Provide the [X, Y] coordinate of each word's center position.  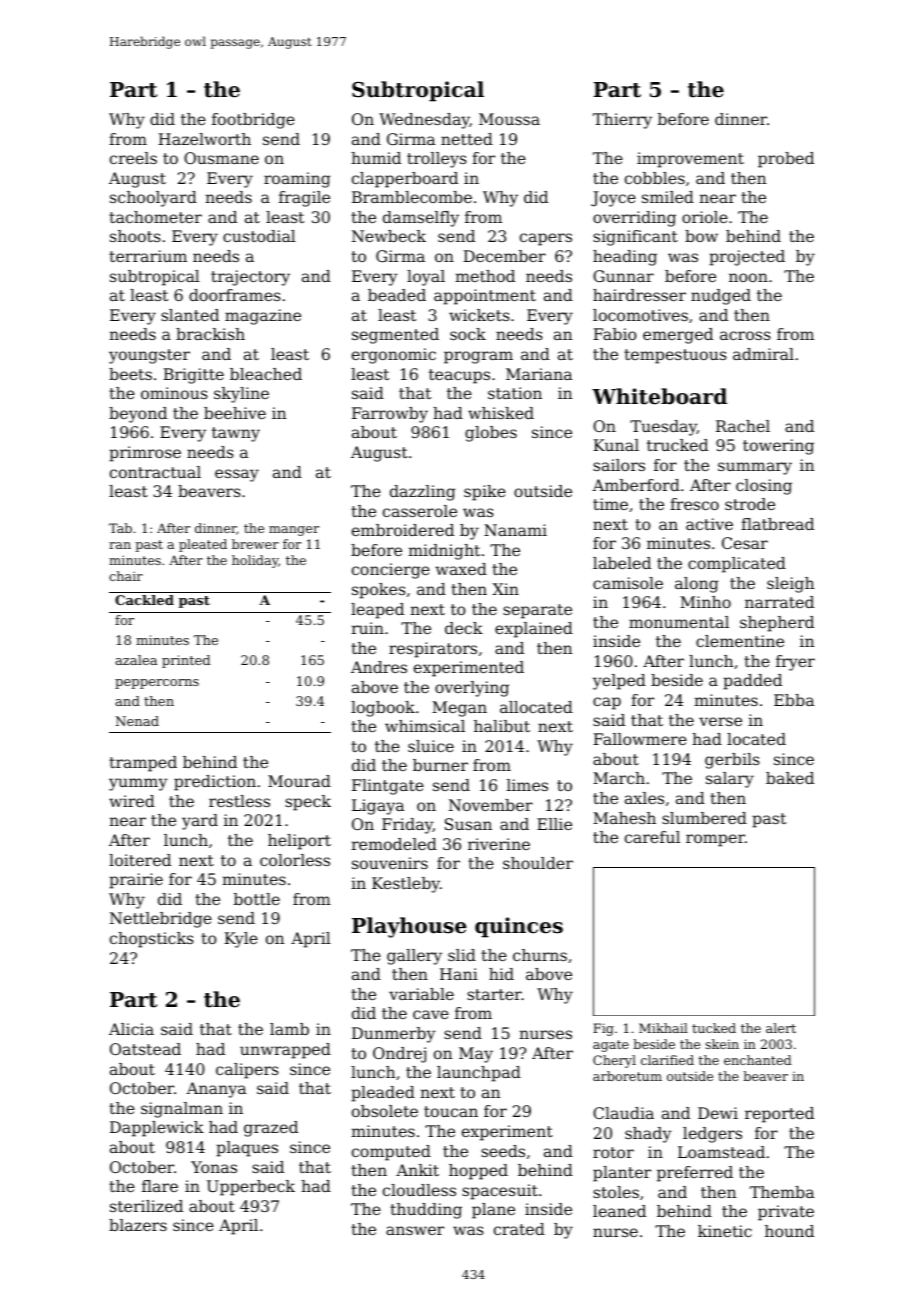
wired [132, 801]
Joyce [613, 199]
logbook [383, 709]
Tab [120, 528]
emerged [678, 336]
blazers [138, 1225]
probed [786, 160]
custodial [259, 236]
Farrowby [390, 415]
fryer [795, 663]
